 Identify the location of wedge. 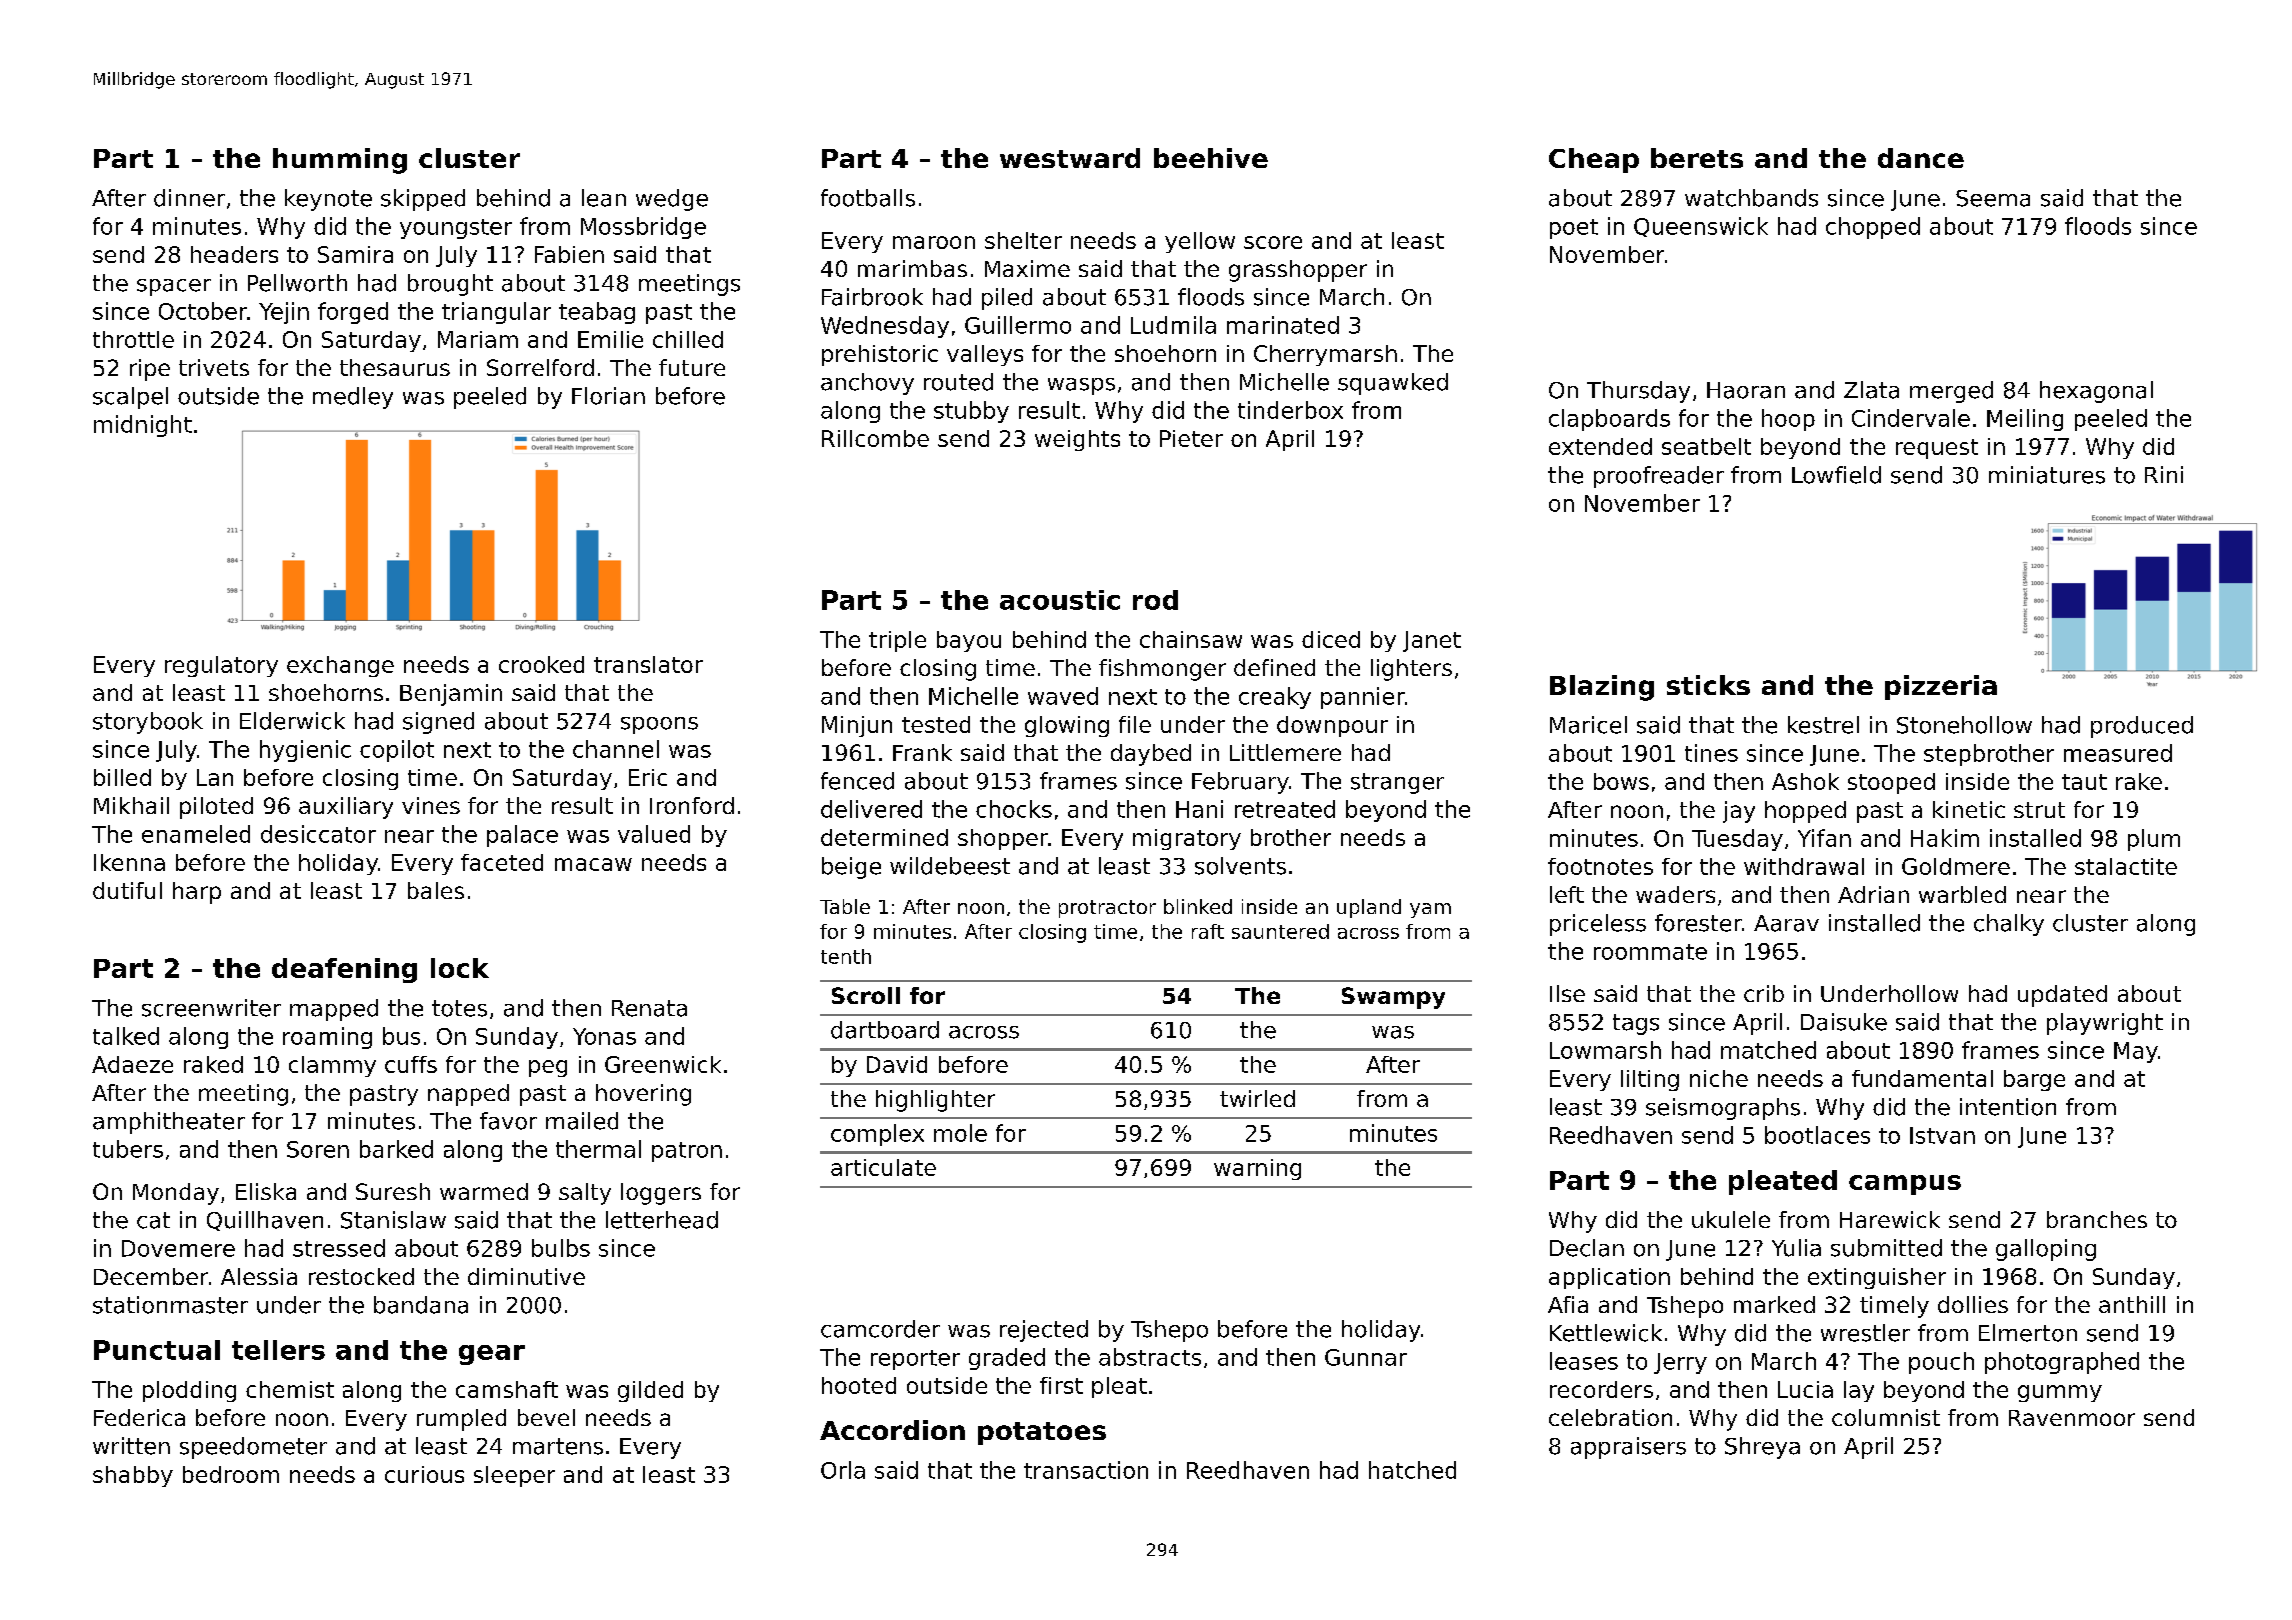
(672, 200).
